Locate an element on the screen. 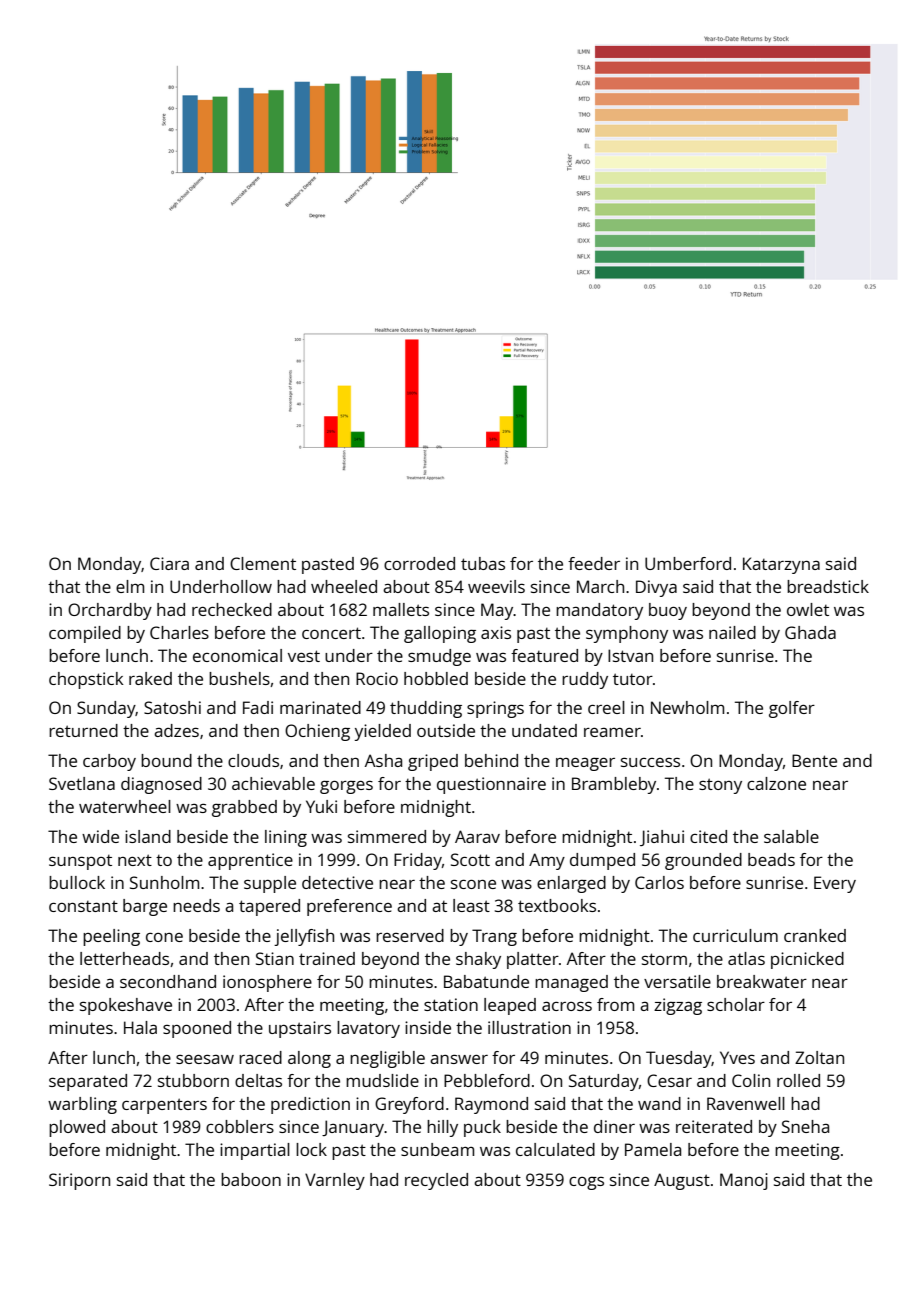 The height and width of the screenshot is (1314, 924). baboon is located at coordinates (251, 1179).
